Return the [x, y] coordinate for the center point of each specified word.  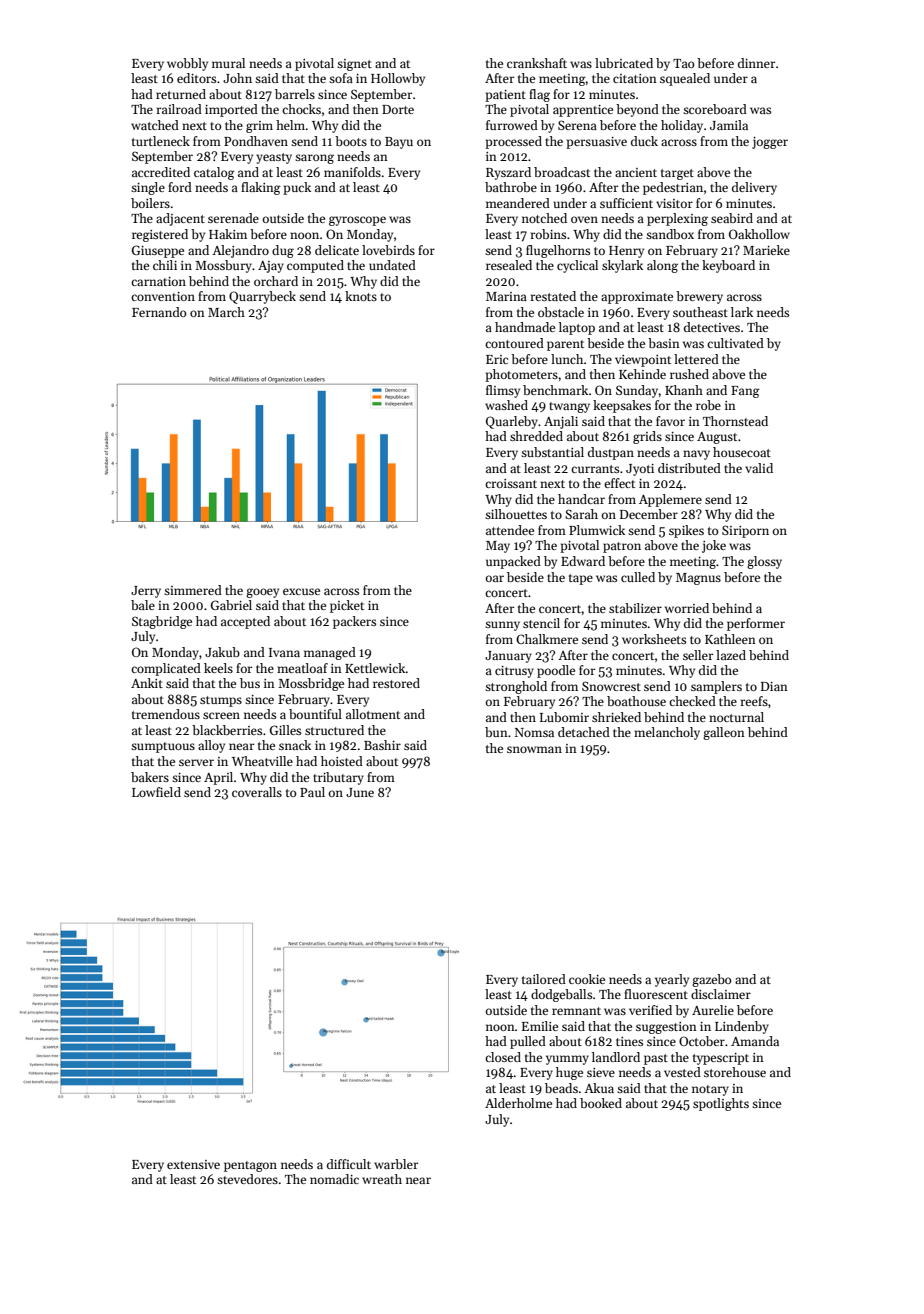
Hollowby [398, 79]
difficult [349, 1164]
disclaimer [721, 994]
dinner [756, 63]
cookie [587, 979]
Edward [583, 561]
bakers [150, 777]
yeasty [274, 158]
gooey [262, 593]
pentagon [250, 1166]
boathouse [636, 701]
